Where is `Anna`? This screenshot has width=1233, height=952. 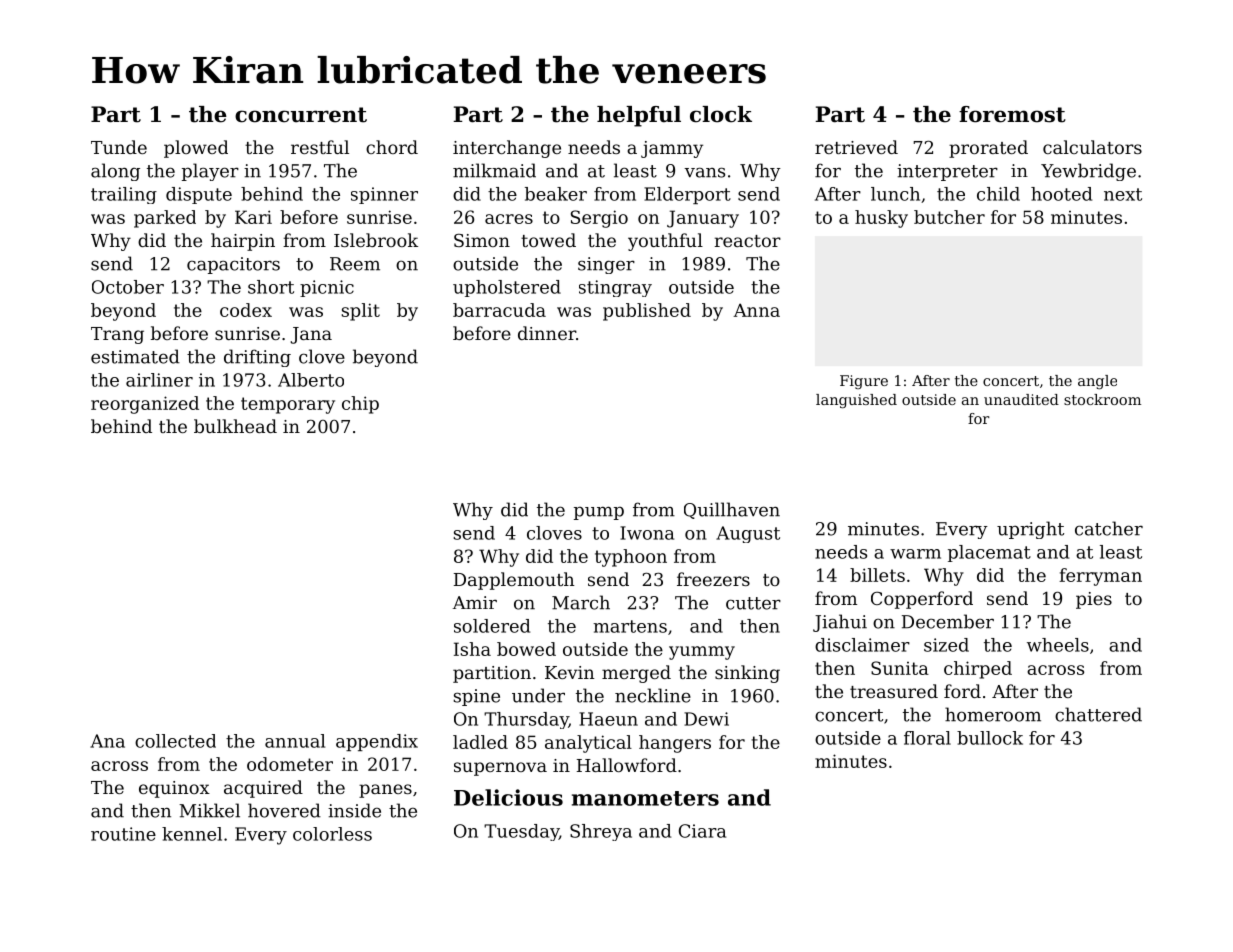
Anna is located at coordinates (756, 310).
